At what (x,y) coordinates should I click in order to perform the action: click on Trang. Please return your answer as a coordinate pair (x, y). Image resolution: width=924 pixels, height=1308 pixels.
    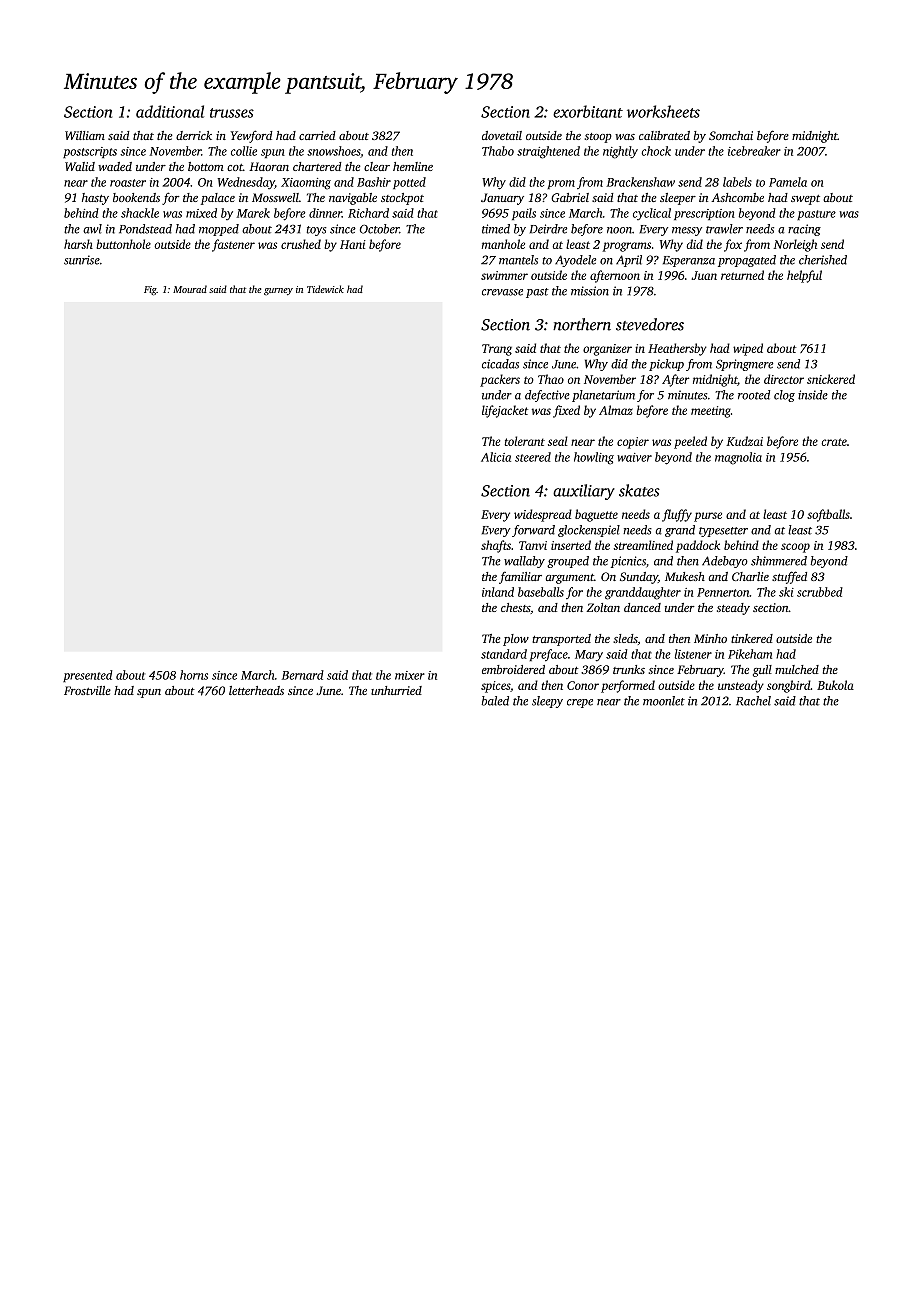
    Looking at the image, I should click on (497, 350).
